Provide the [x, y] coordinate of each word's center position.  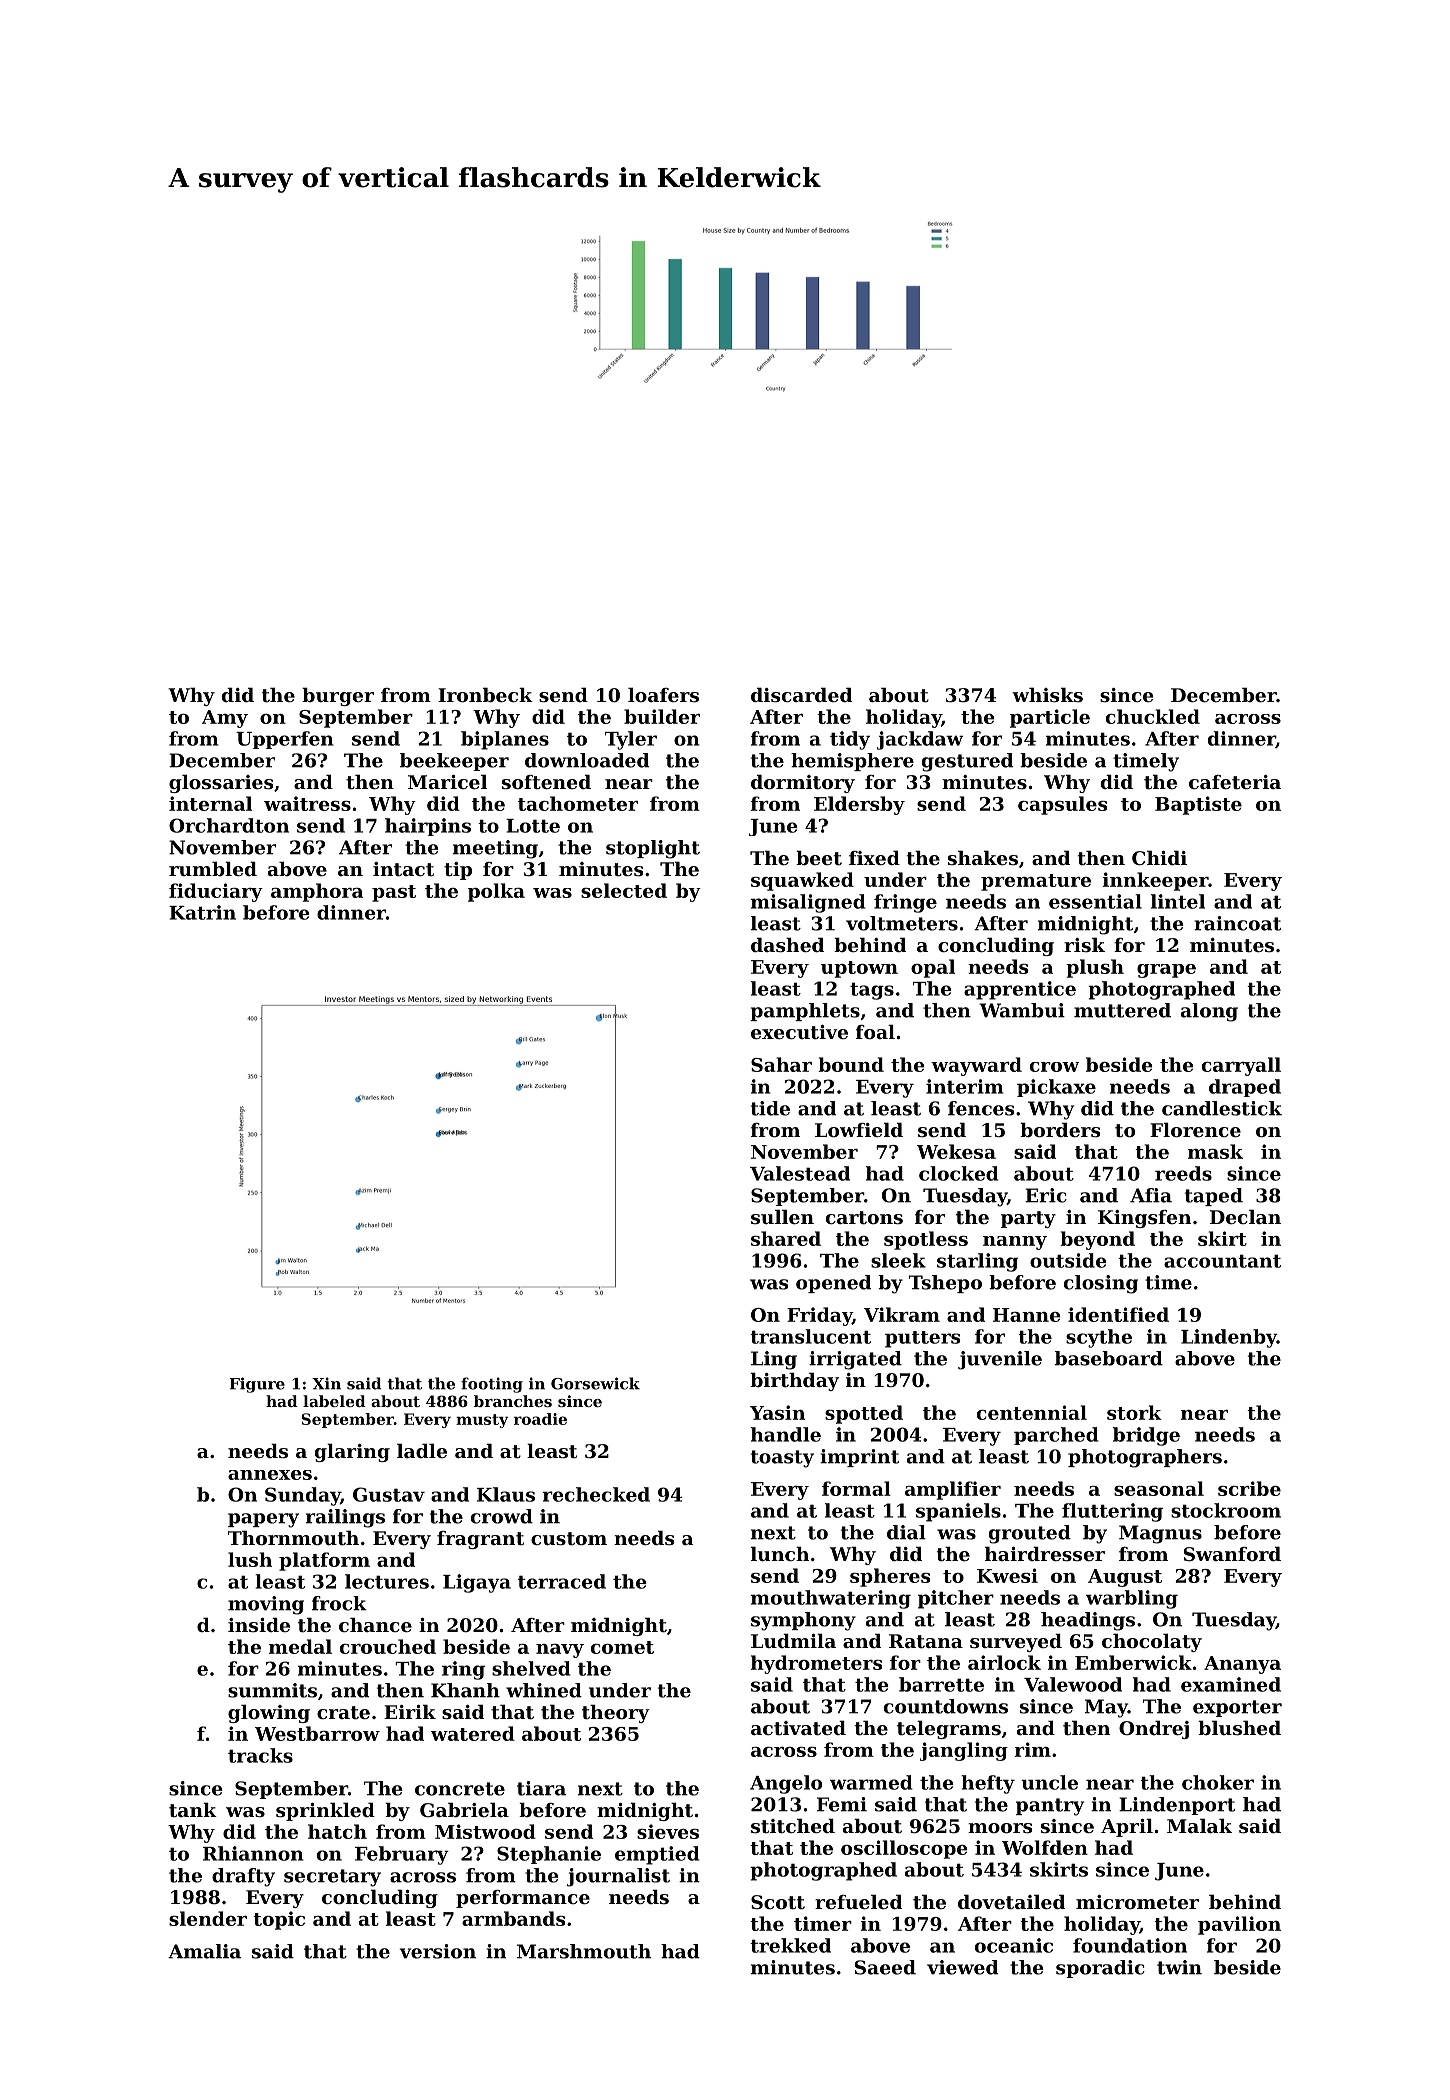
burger [338, 696]
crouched [388, 1646]
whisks [1047, 695]
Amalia [204, 1951]
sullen [782, 1217]
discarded [801, 695]
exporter [1237, 1708]
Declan [1245, 1216]
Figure [257, 1385]
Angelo [786, 1784]
